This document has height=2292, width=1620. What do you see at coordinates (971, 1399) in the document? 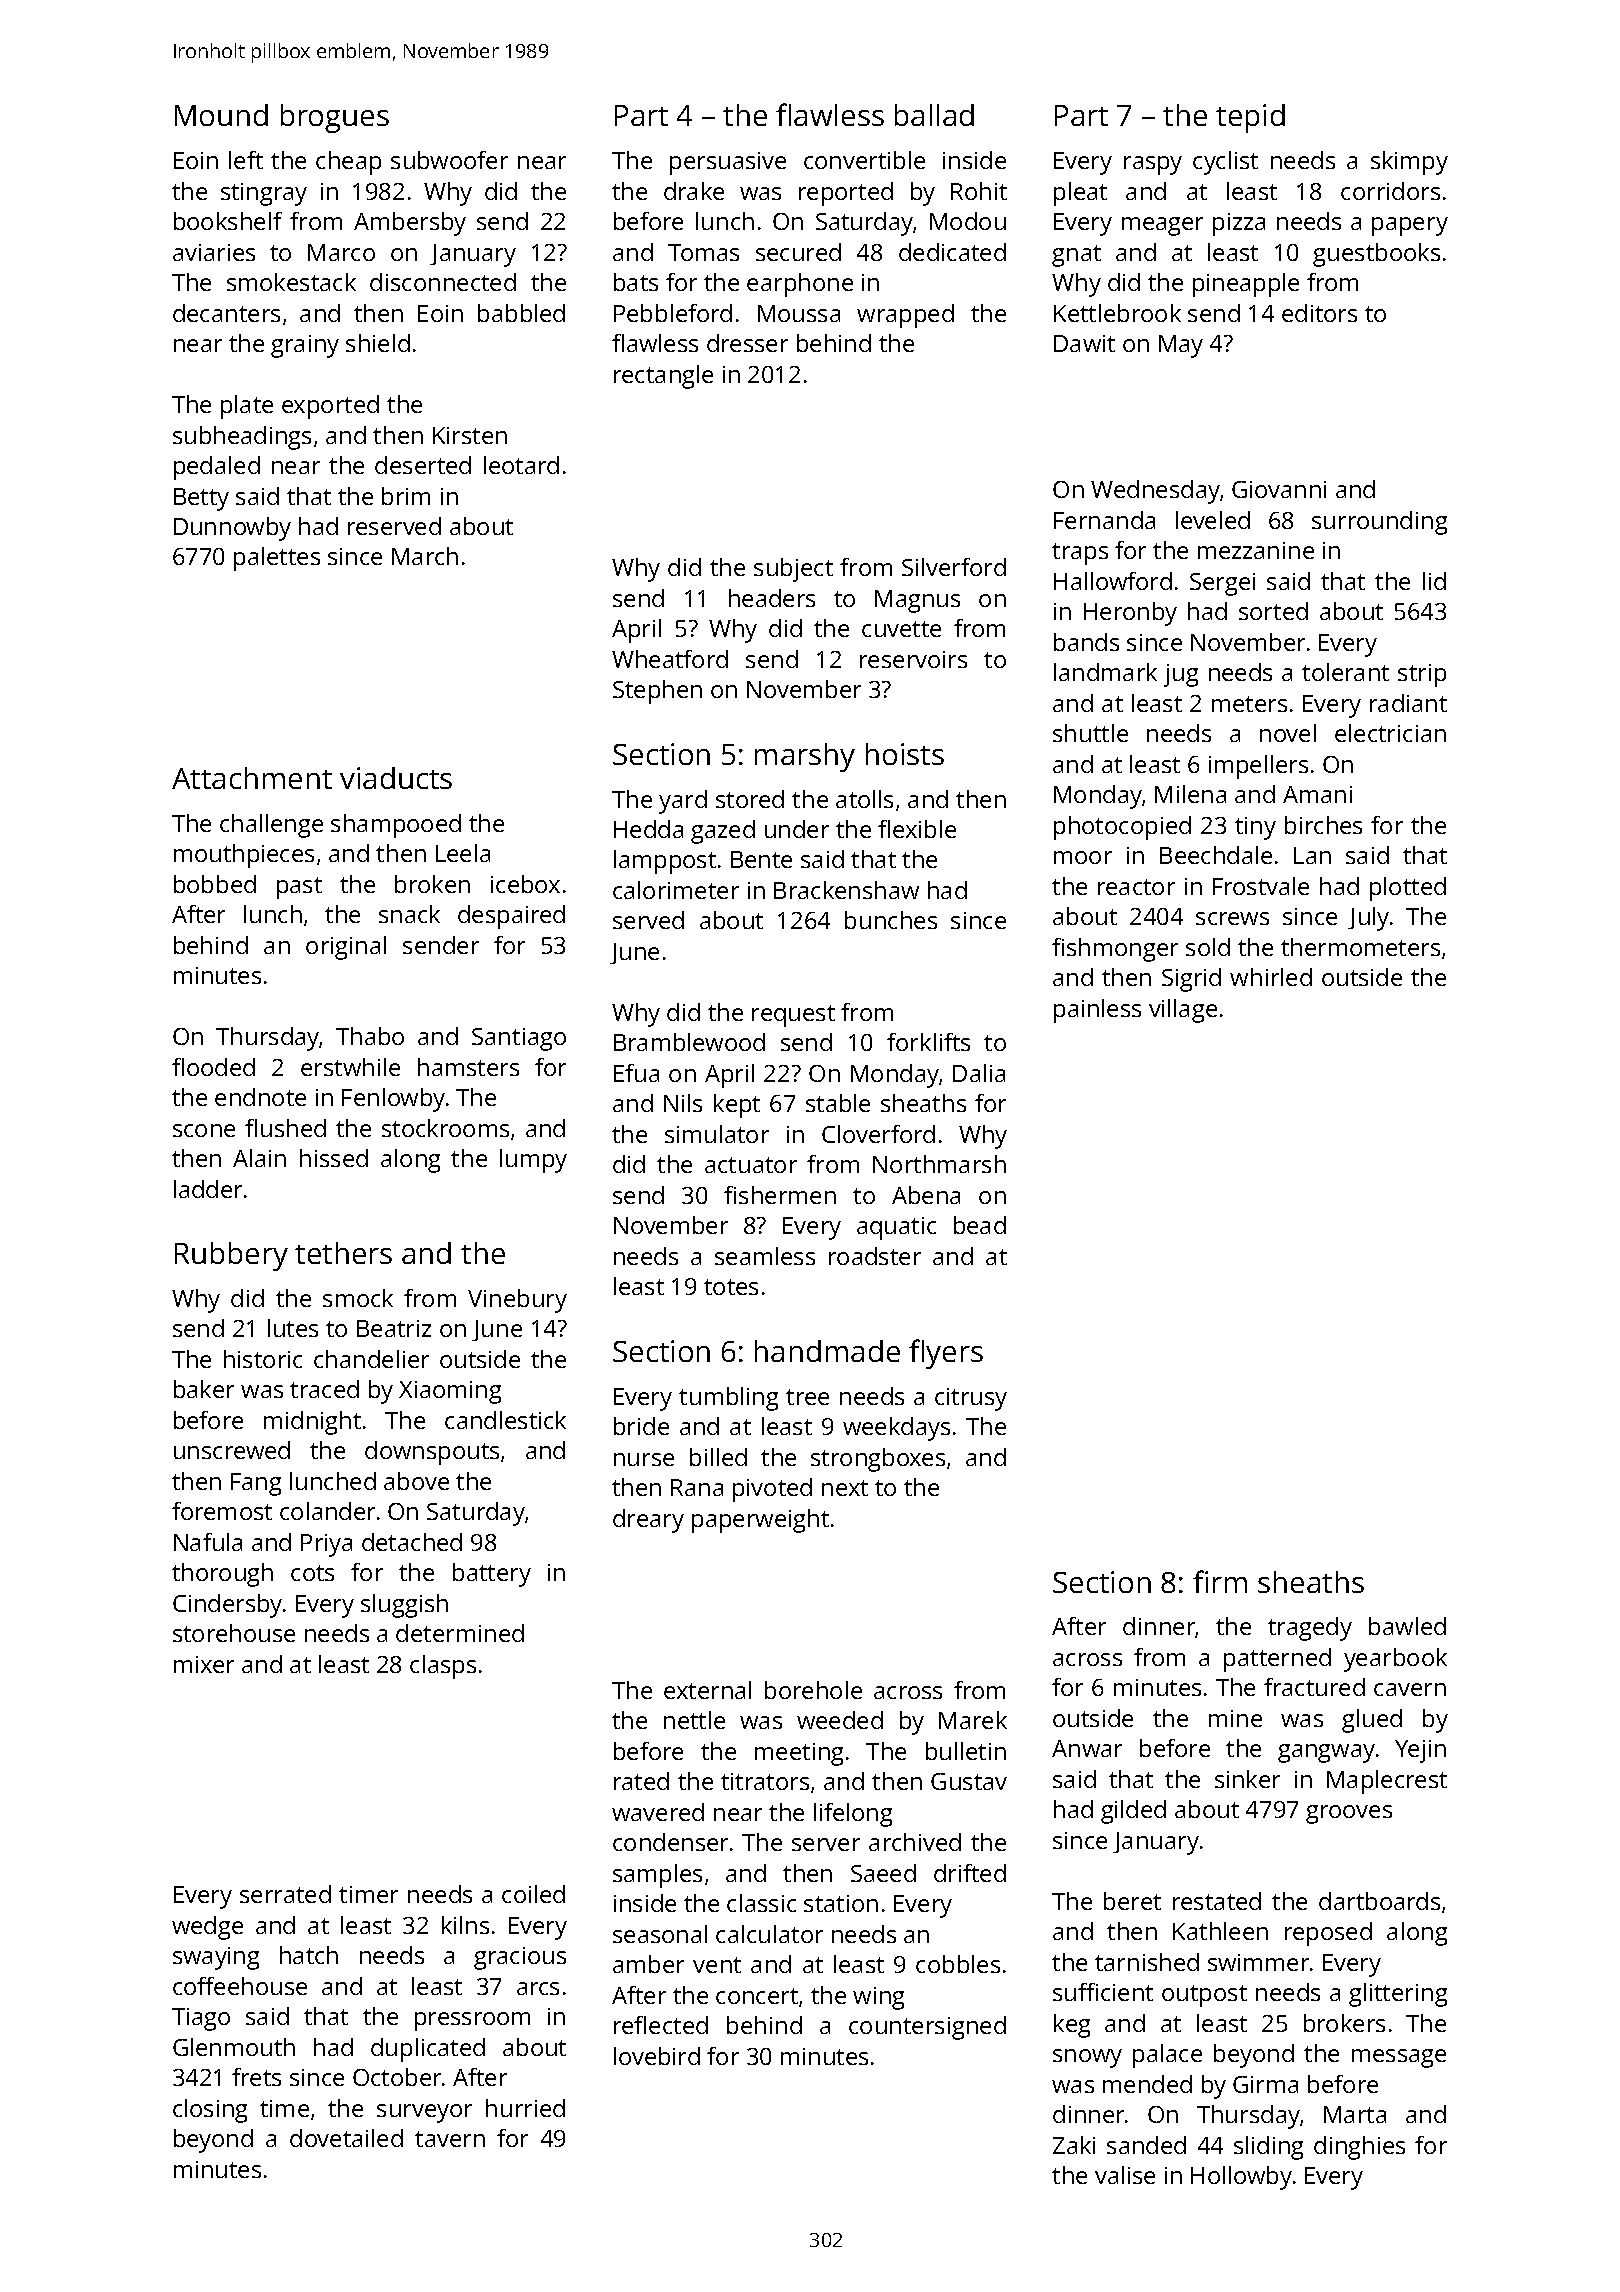
I see `citrusy` at bounding box center [971, 1399].
